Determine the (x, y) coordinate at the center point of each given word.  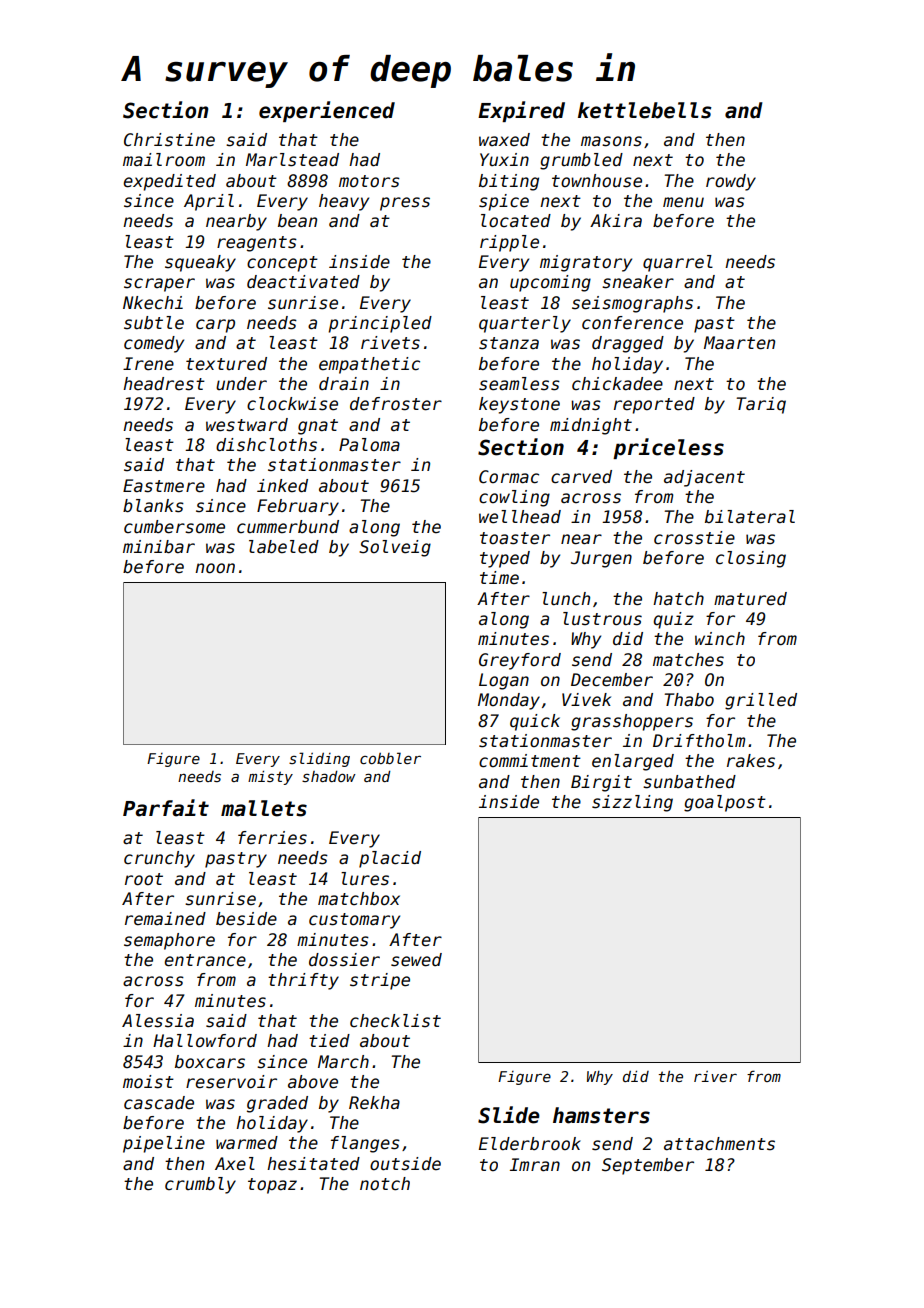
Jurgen (601, 559)
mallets (264, 808)
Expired (521, 111)
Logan (504, 681)
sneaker (638, 282)
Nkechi (153, 303)
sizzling (632, 803)
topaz (272, 1186)
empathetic (369, 365)
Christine (169, 140)
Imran (535, 1165)
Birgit (601, 783)
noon (215, 568)
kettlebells (645, 110)
